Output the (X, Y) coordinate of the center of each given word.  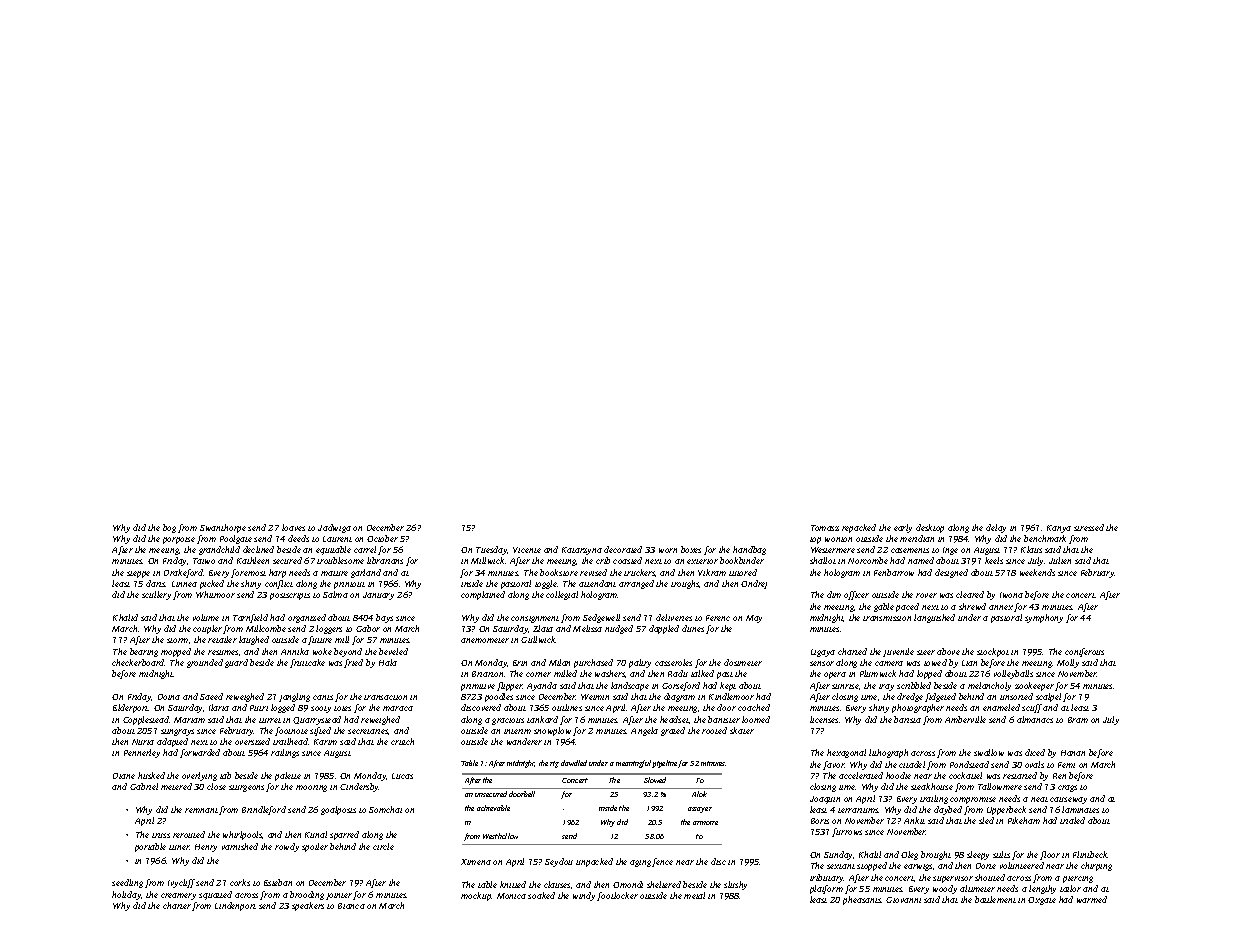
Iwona (1011, 595)
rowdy (287, 847)
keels (994, 560)
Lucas (402, 776)
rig (554, 764)
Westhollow (500, 836)
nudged (619, 629)
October (382, 538)
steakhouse (932, 786)
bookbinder (742, 560)
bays (384, 618)
